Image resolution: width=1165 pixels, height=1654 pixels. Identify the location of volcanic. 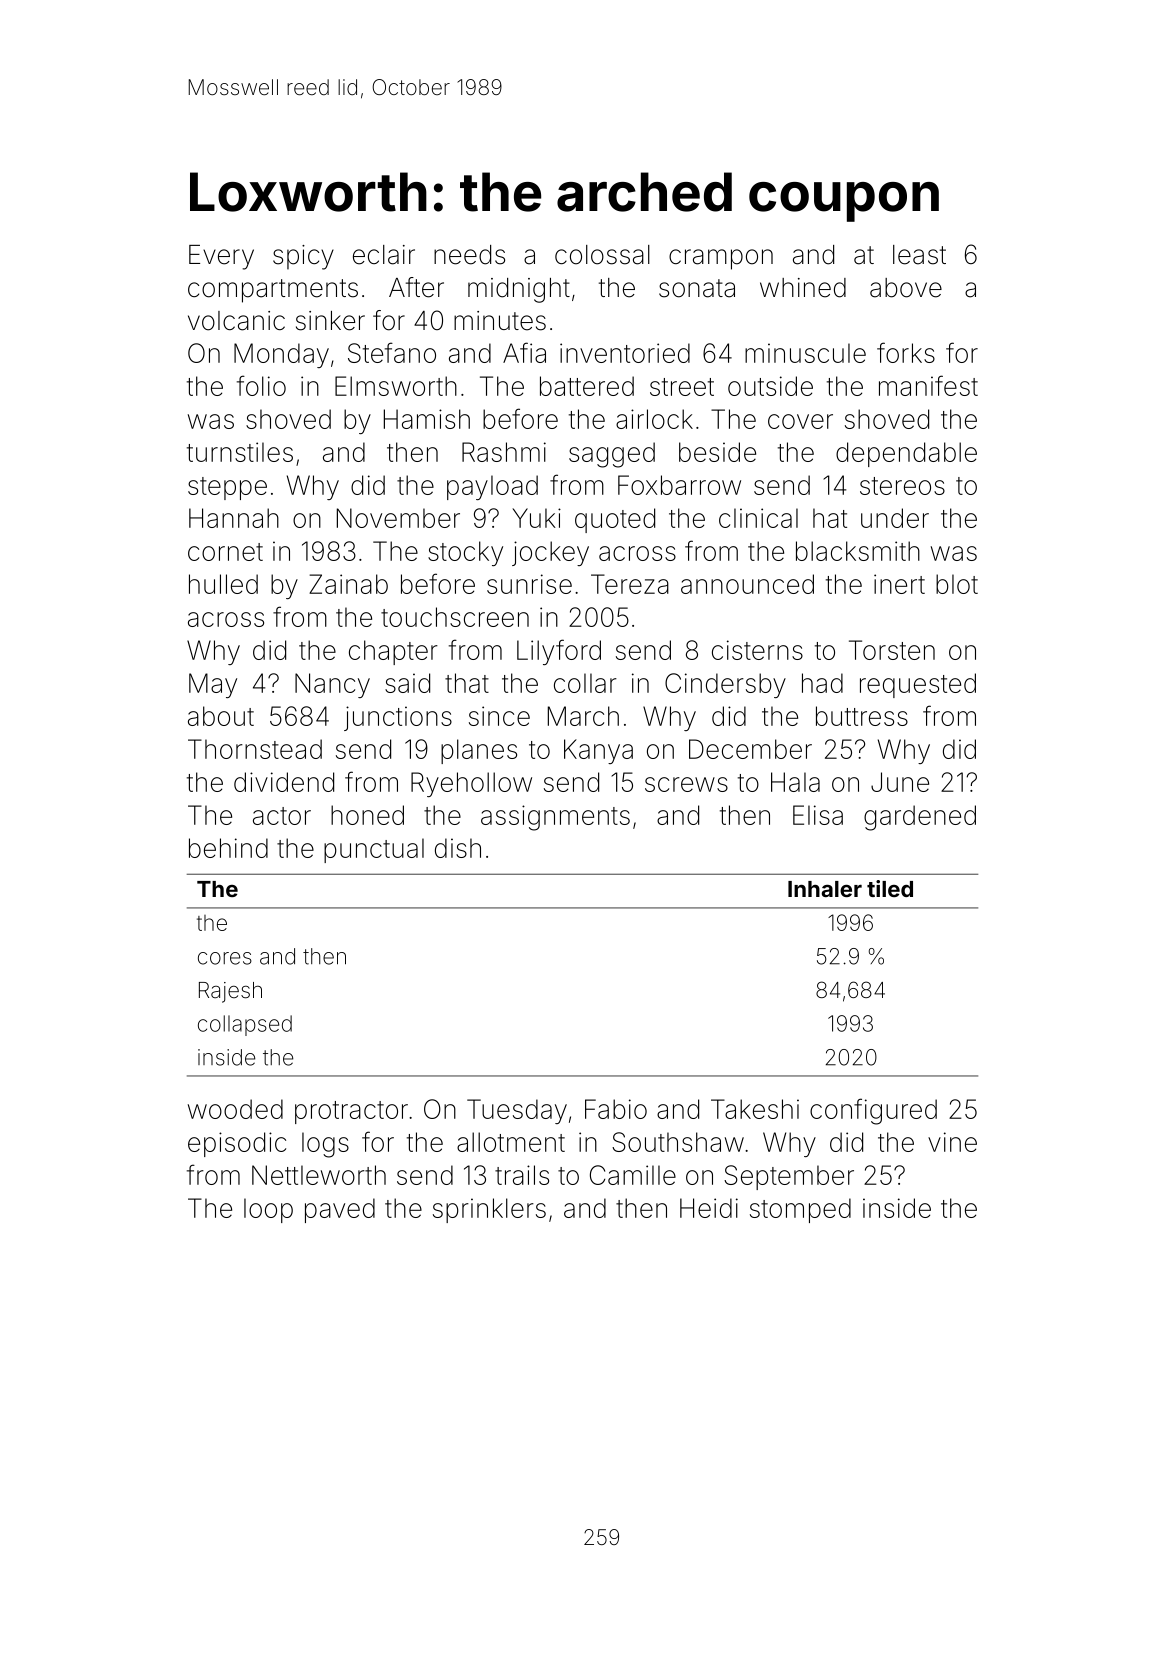
(236, 321).
